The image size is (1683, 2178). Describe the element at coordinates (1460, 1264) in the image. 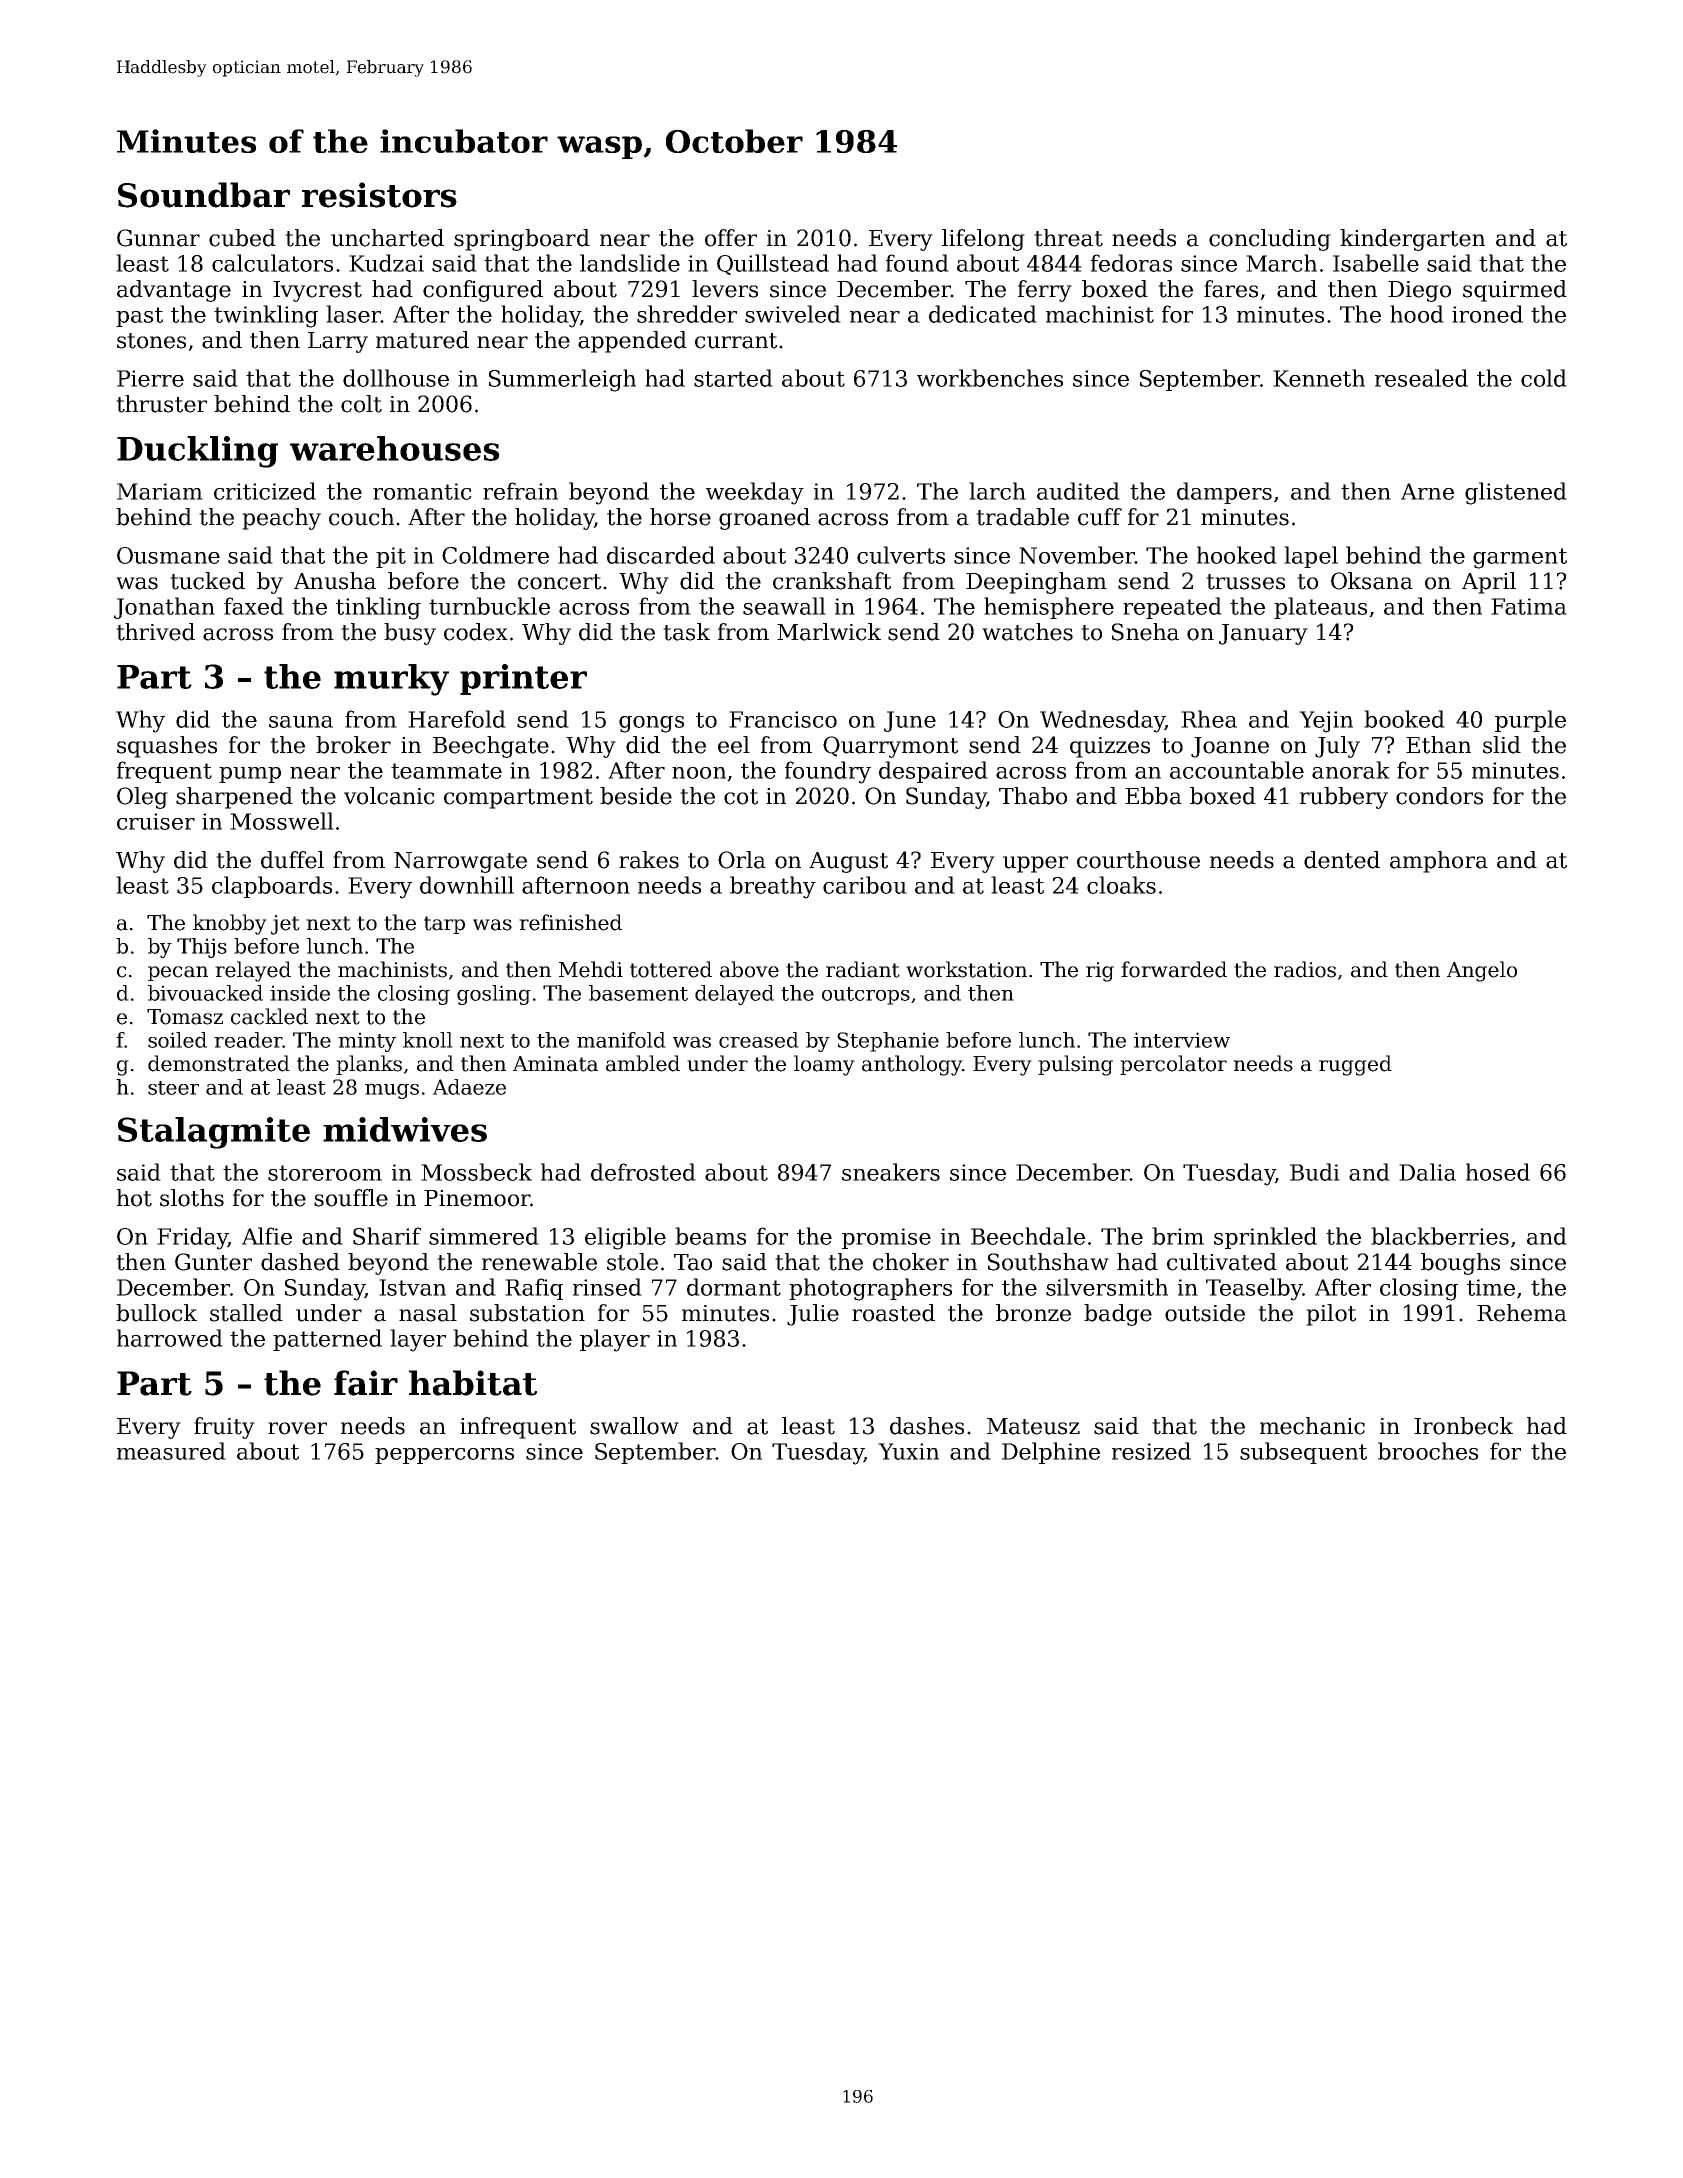

I see `boughs` at that location.
